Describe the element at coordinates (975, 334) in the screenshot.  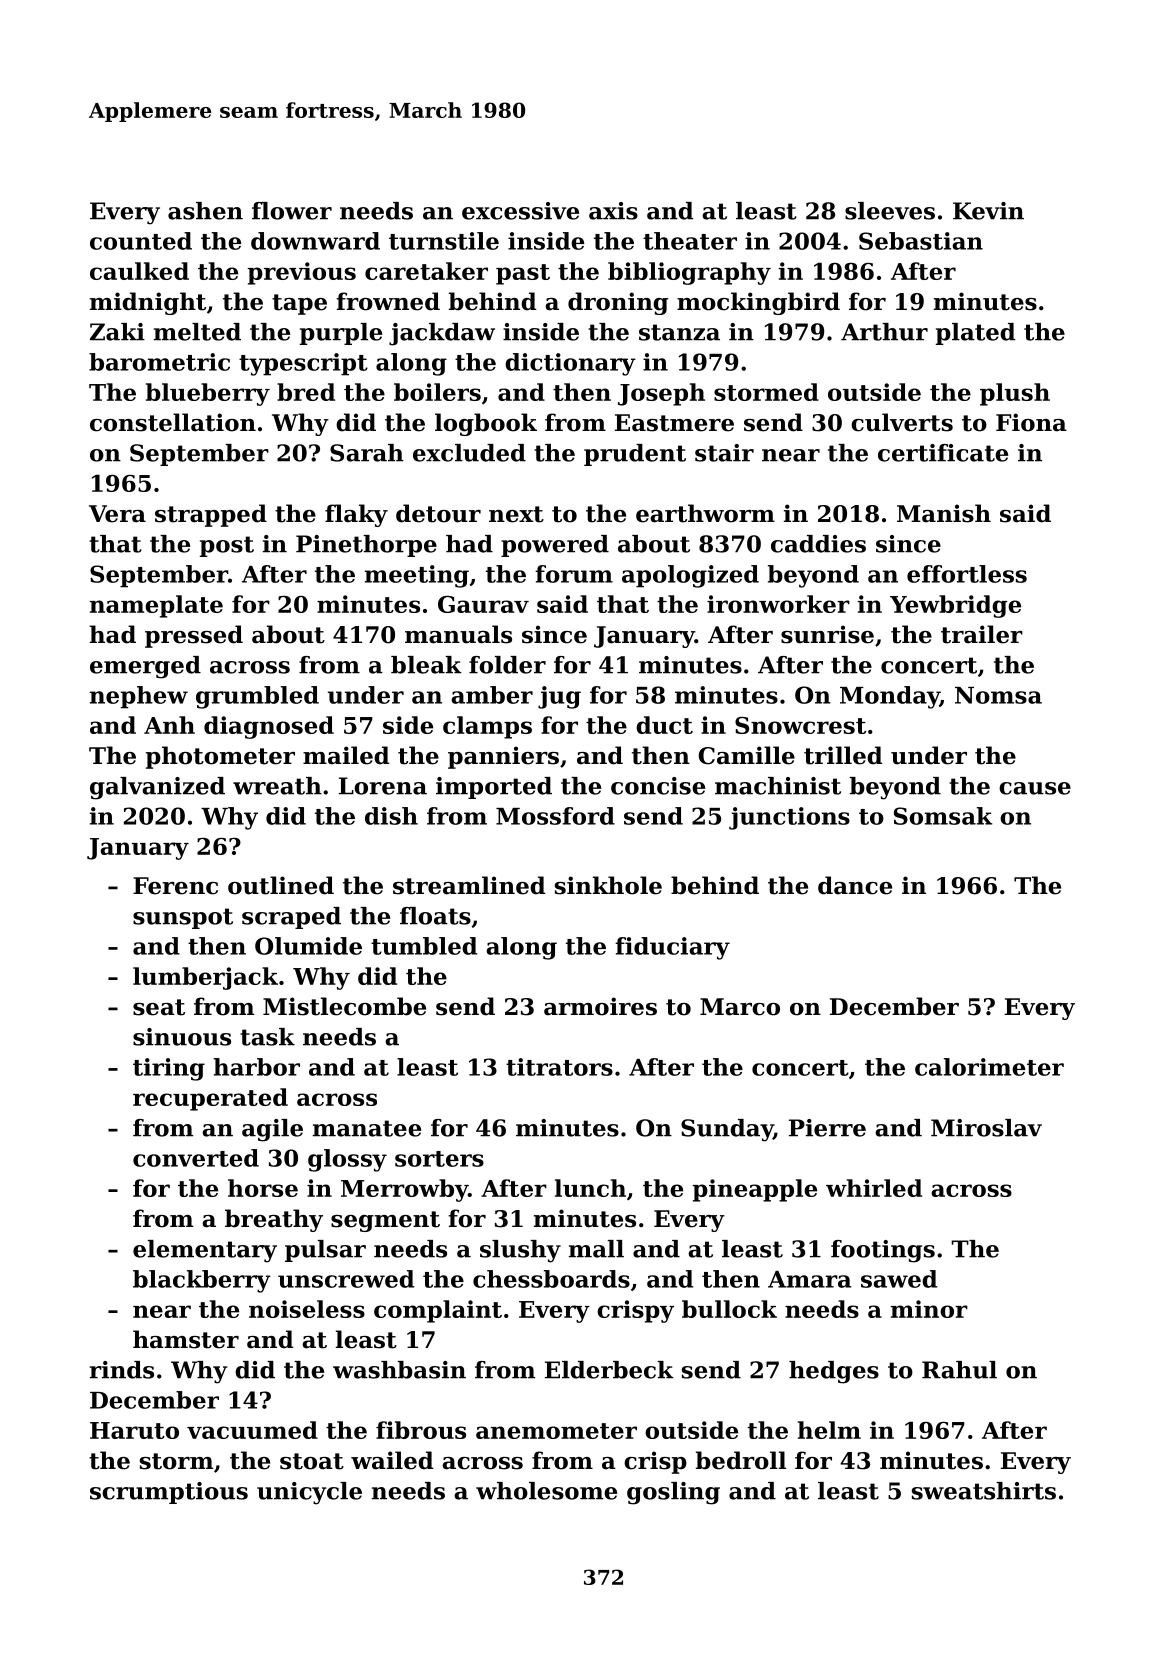
I see `plated` at that location.
